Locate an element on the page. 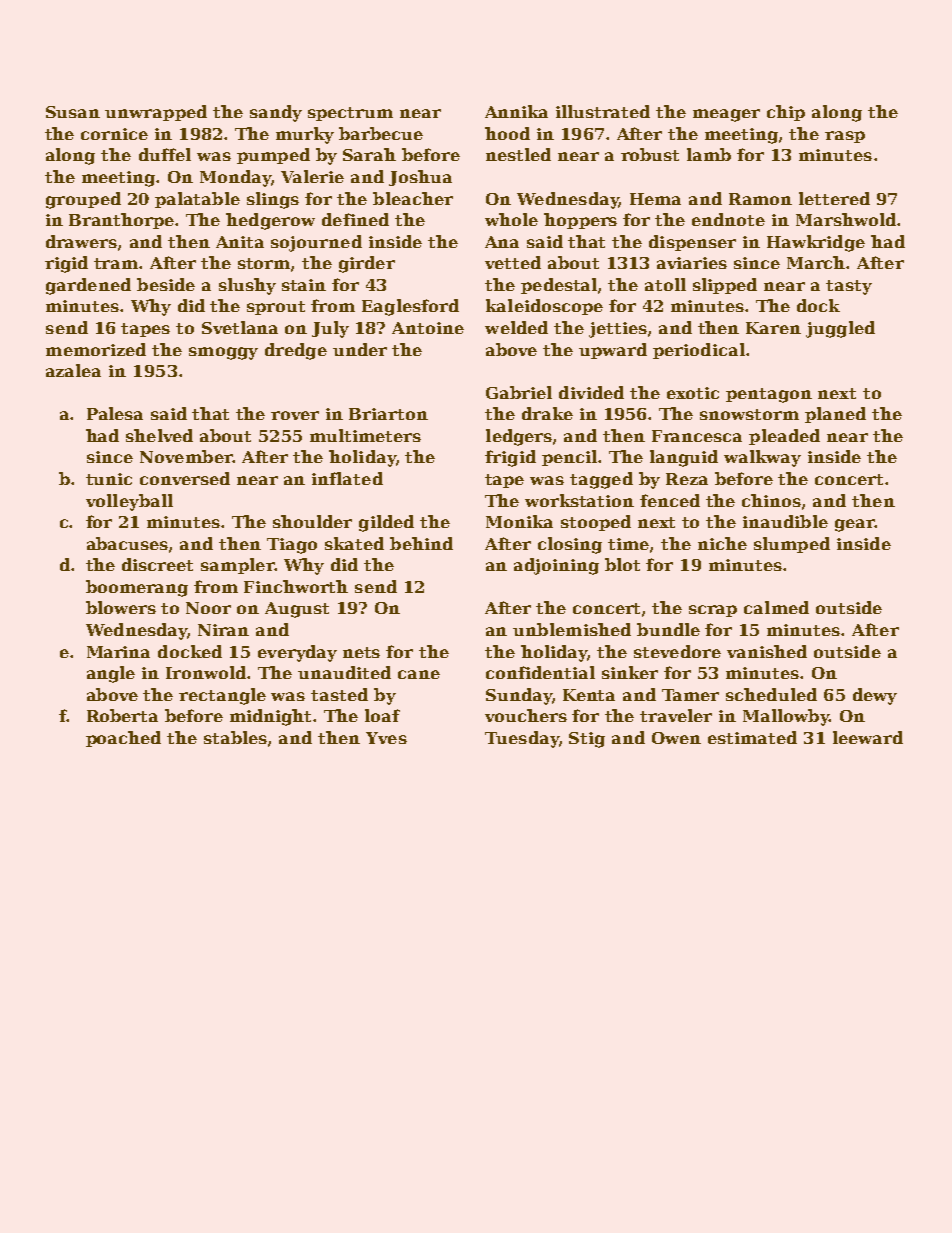  languid is located at coordinates (684, 458).
